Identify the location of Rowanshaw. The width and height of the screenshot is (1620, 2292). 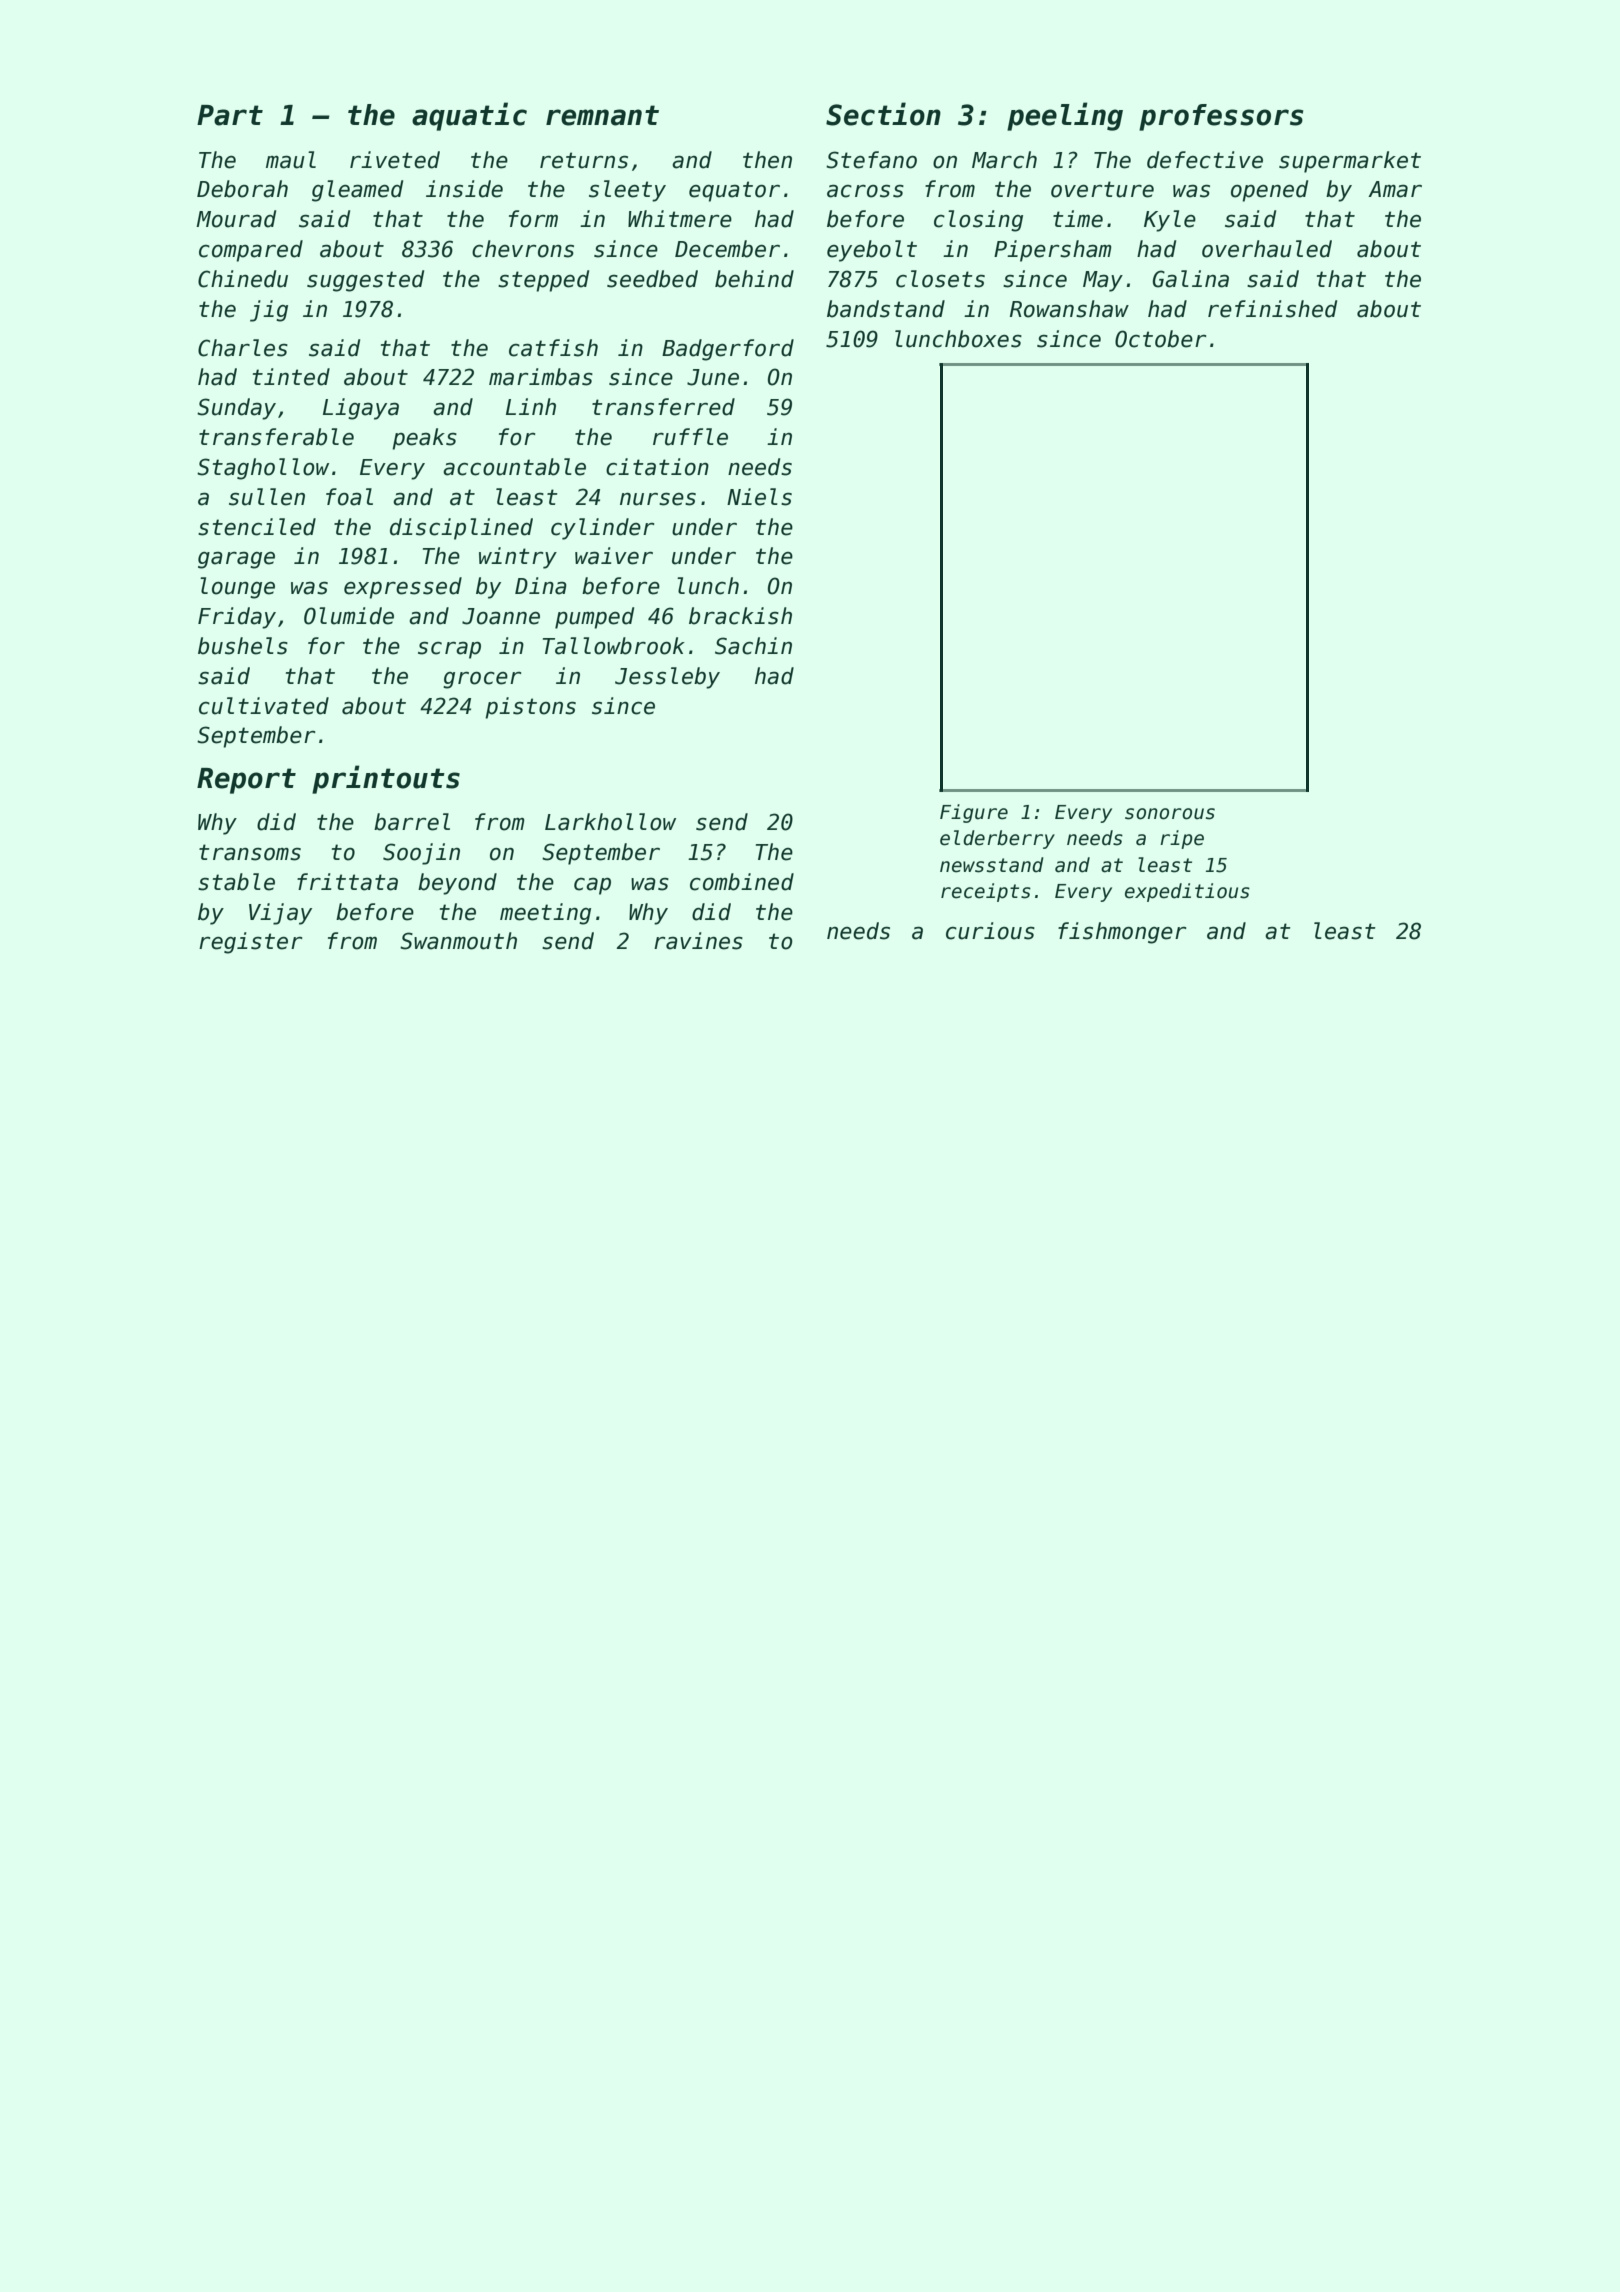
(1069, 309).
